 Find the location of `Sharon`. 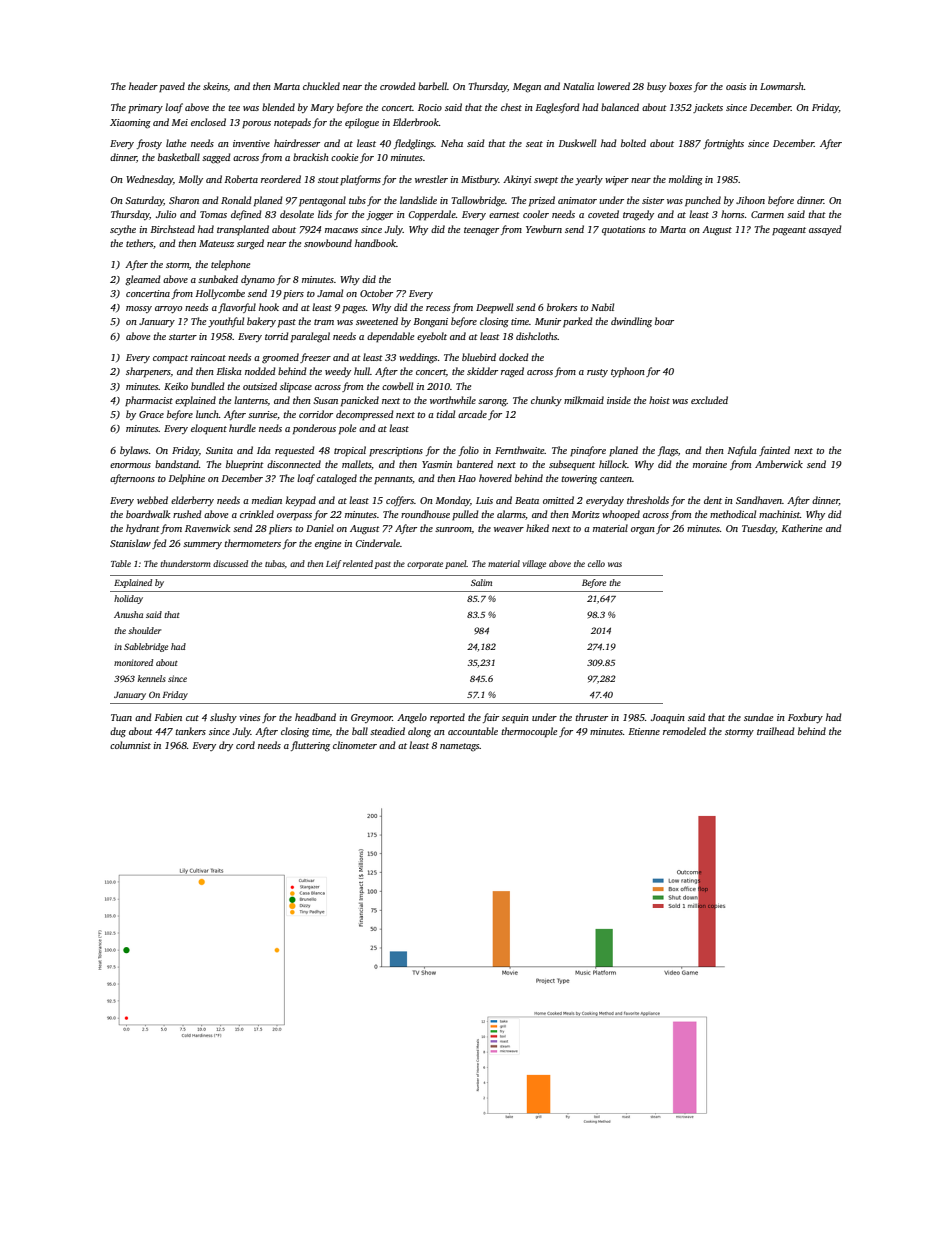

Sharon is located at coordinates (184, 200).
